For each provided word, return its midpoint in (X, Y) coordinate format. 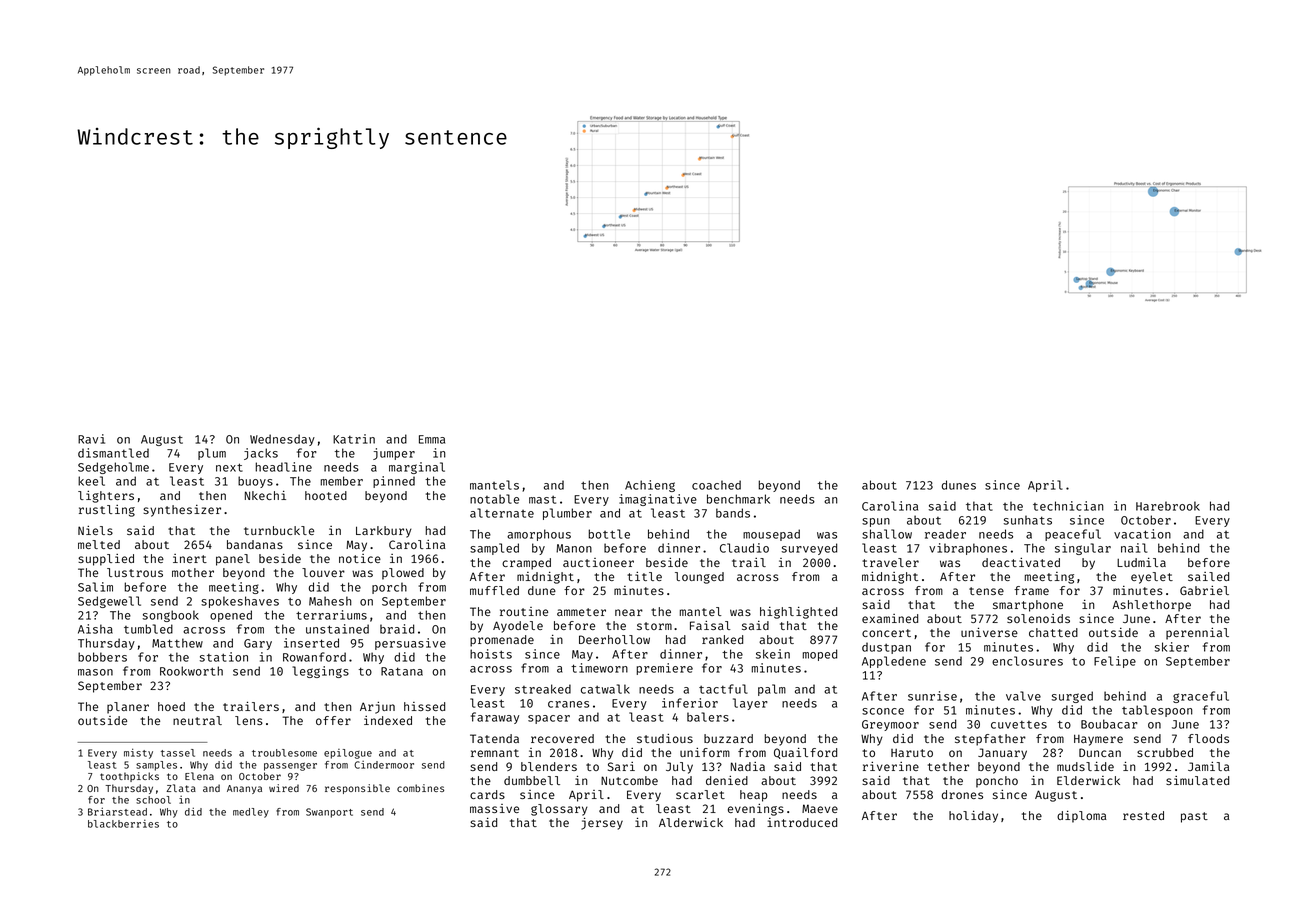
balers (708, 717)
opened (231, 616)
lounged (699, 578)
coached (716, 485)
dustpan (886, 648)
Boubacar (1109, 724)
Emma (432, 439)
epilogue (348, 754)
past (1194, 817)
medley (251, 813)
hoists (491, 654)
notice (360, 558)
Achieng (650, 486)
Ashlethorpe (1151, 606)
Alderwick (691, 822)
